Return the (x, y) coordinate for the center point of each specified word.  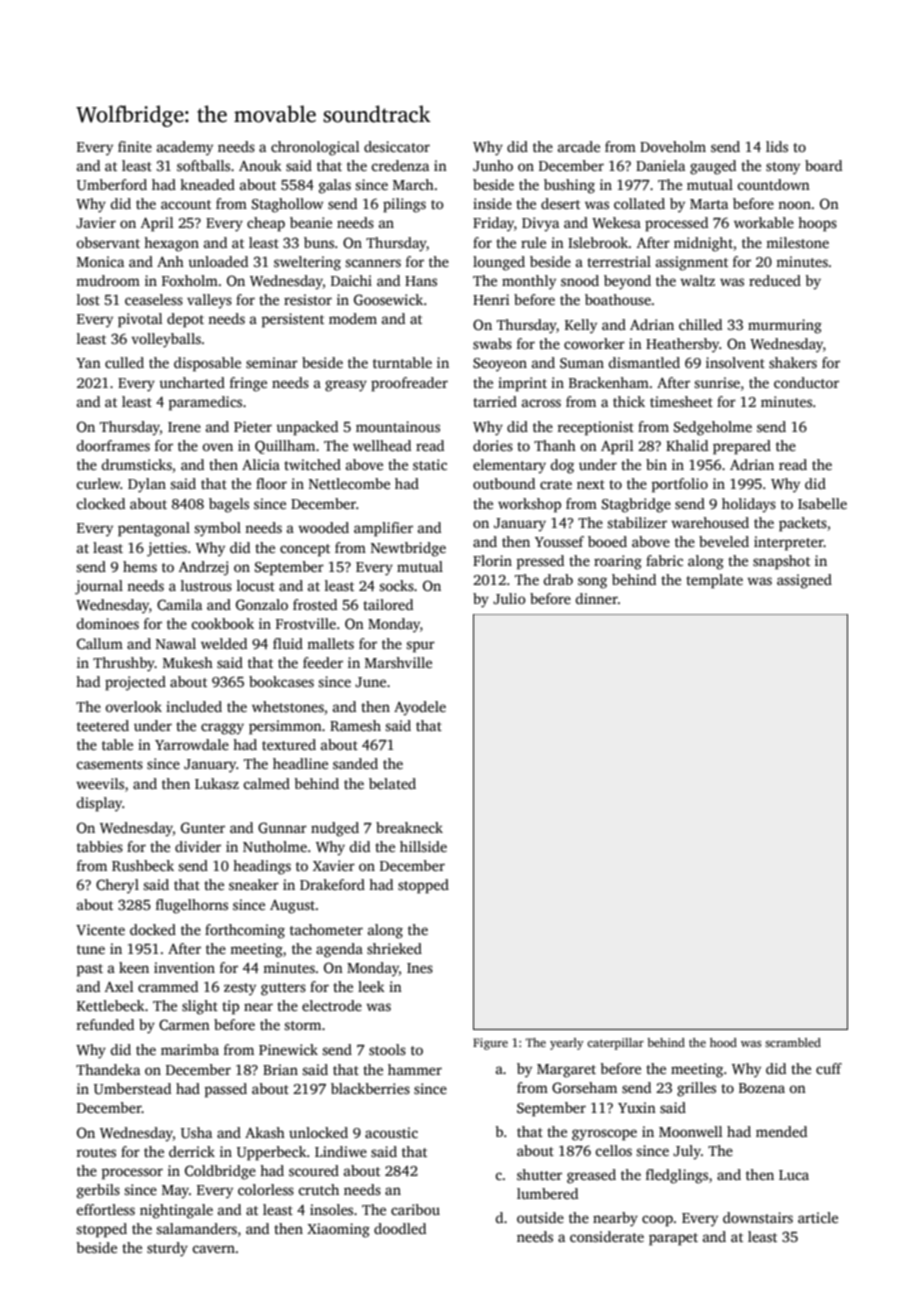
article (818, 1217)
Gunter (203, 827)
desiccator (397, 146)
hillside (423, 846)
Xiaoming (338, 1230)
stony (783, 168)
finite (135, 146)
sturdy (167, 1249)
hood (723, 1042)
